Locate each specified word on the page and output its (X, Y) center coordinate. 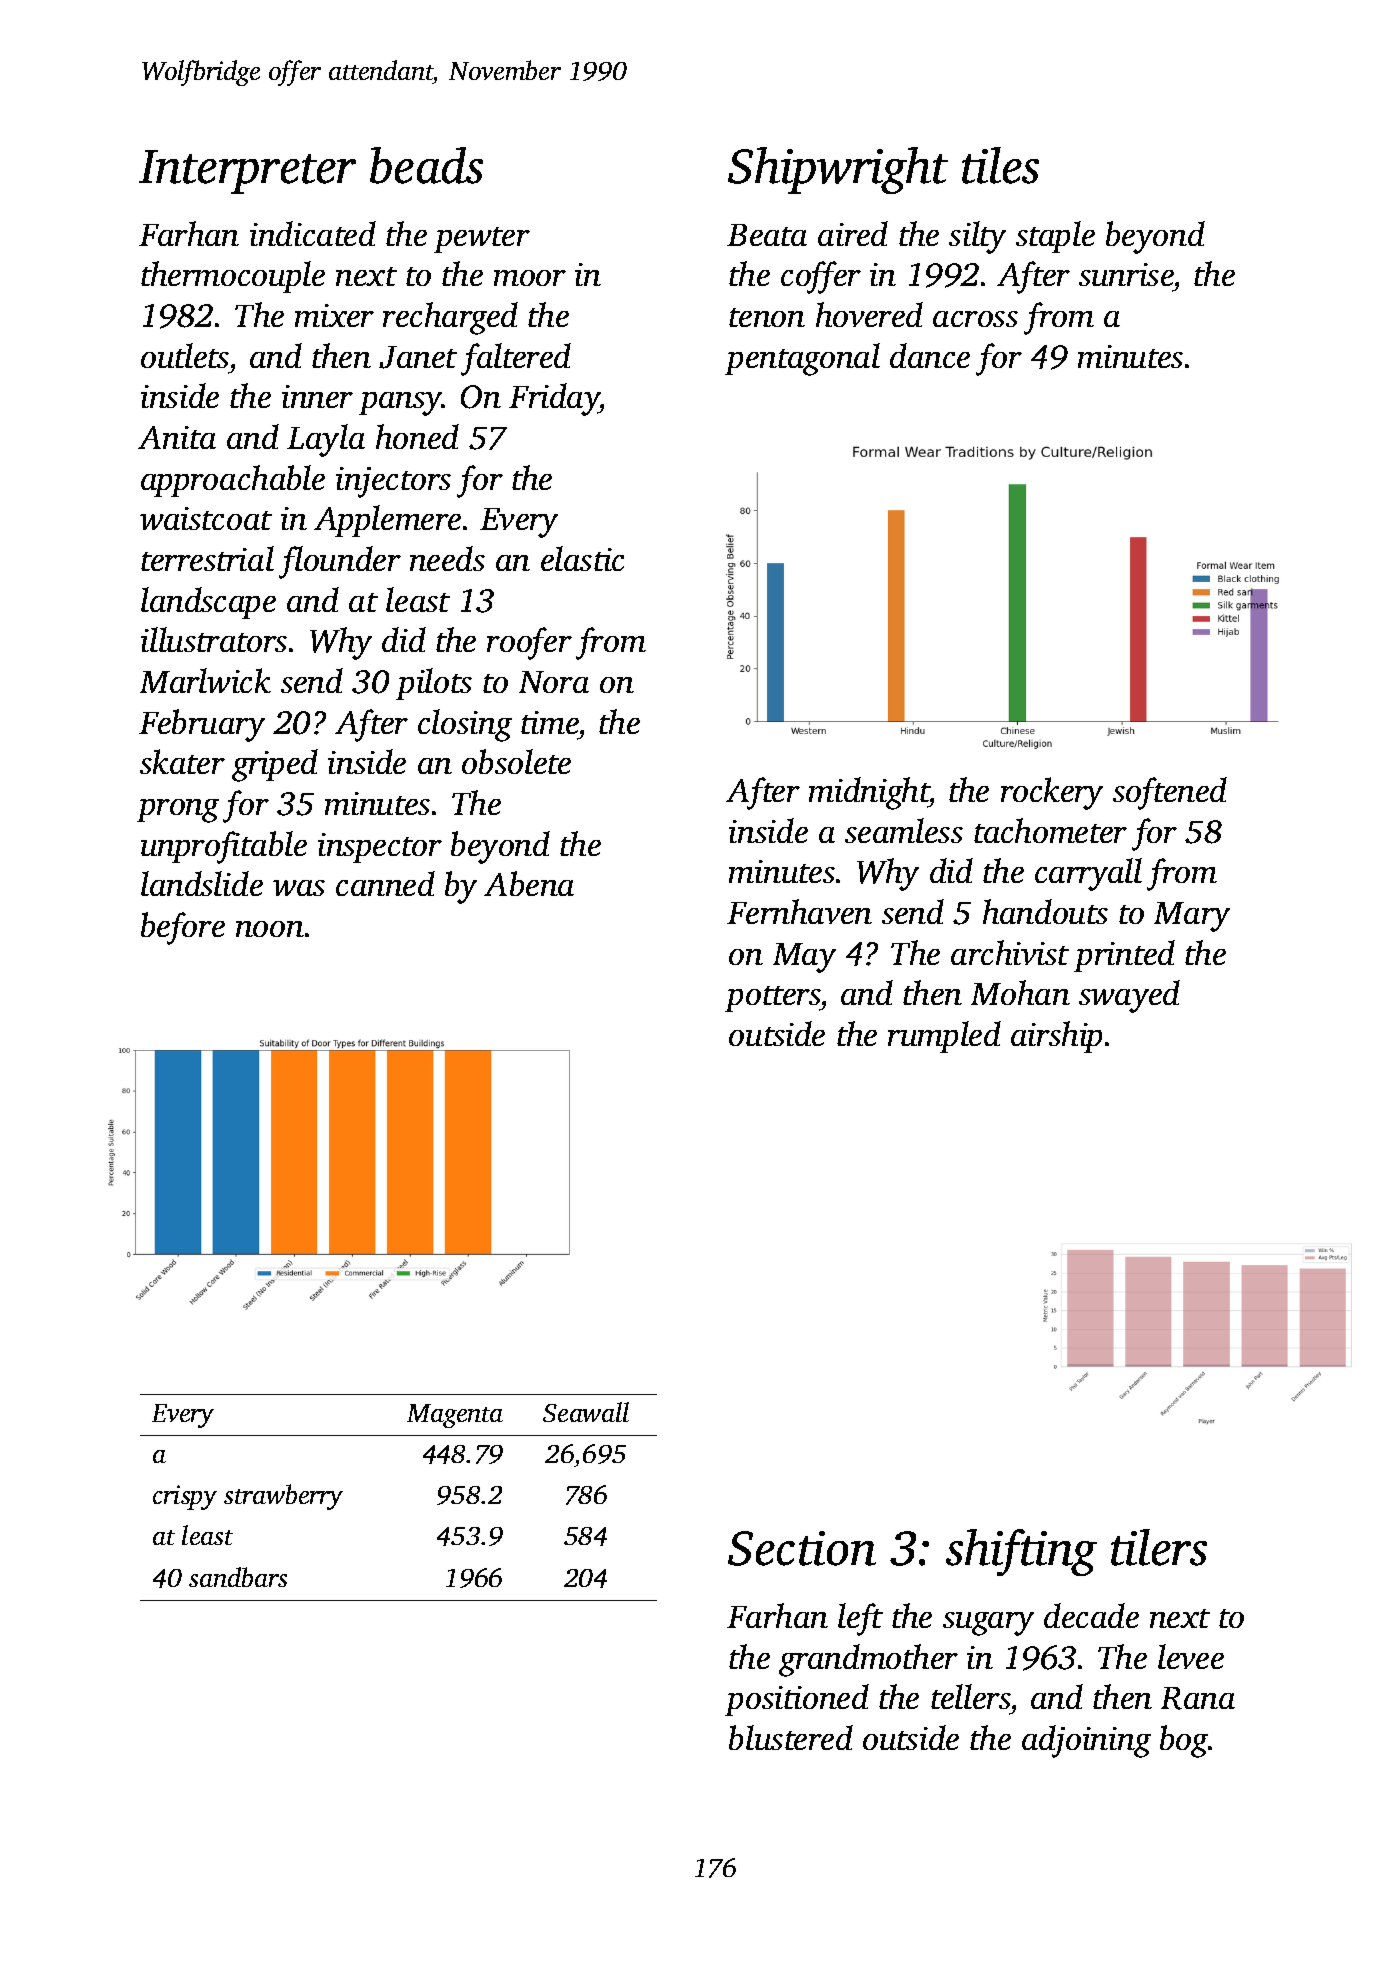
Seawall (586, 1412)
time (549, 722)
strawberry (283, 1497)
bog (1184, 1741)
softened (1170, 793)
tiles (1000, 165)
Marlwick (205, 680)
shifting (1021, 1552)
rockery (1052, 793)
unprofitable (224, 847)
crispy (185, 1497)
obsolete (516, 761)
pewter (482, 240)
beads (426, 165)
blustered (791, 1737)
